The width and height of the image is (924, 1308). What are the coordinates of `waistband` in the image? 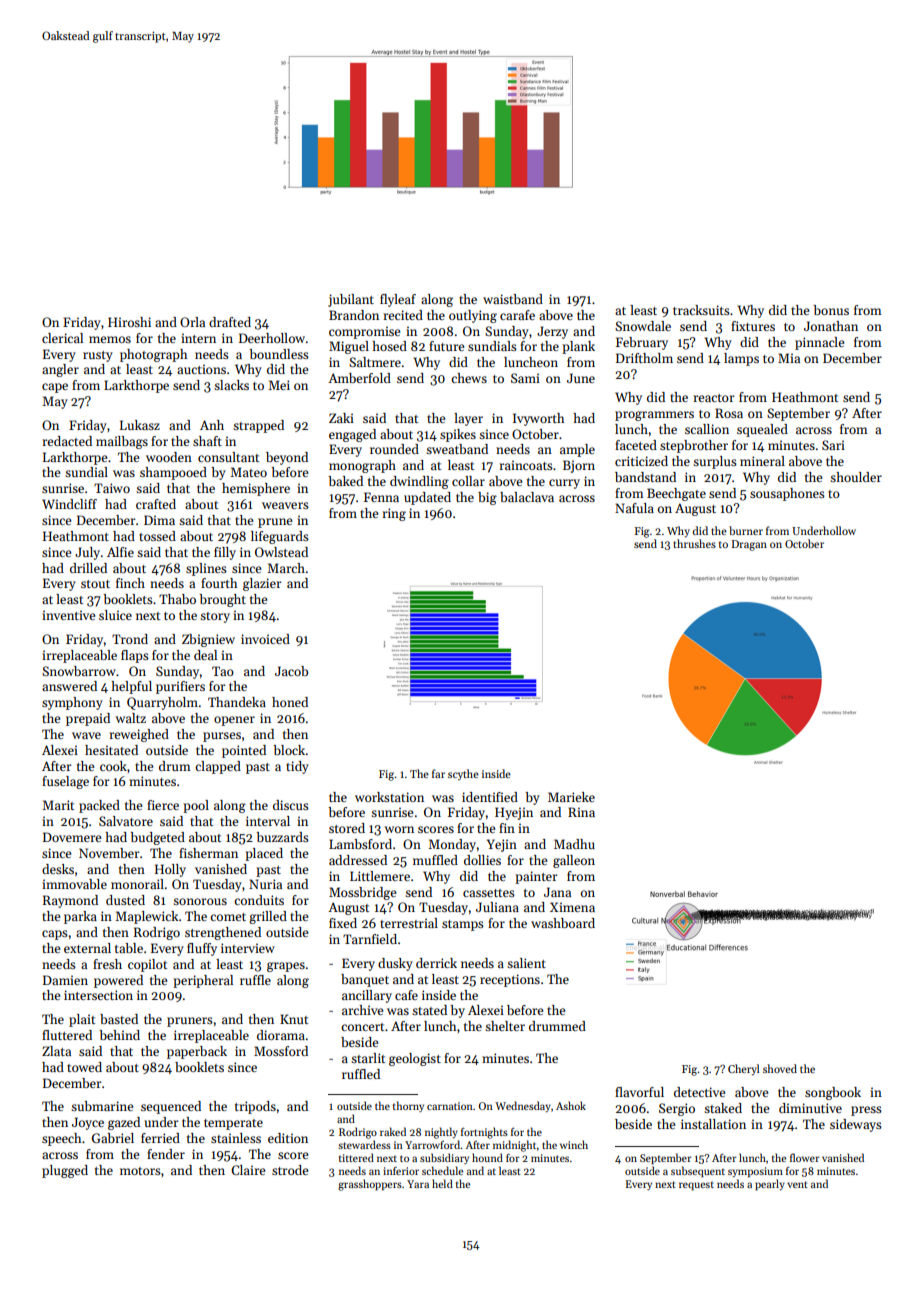 It's located at (513, 299).
